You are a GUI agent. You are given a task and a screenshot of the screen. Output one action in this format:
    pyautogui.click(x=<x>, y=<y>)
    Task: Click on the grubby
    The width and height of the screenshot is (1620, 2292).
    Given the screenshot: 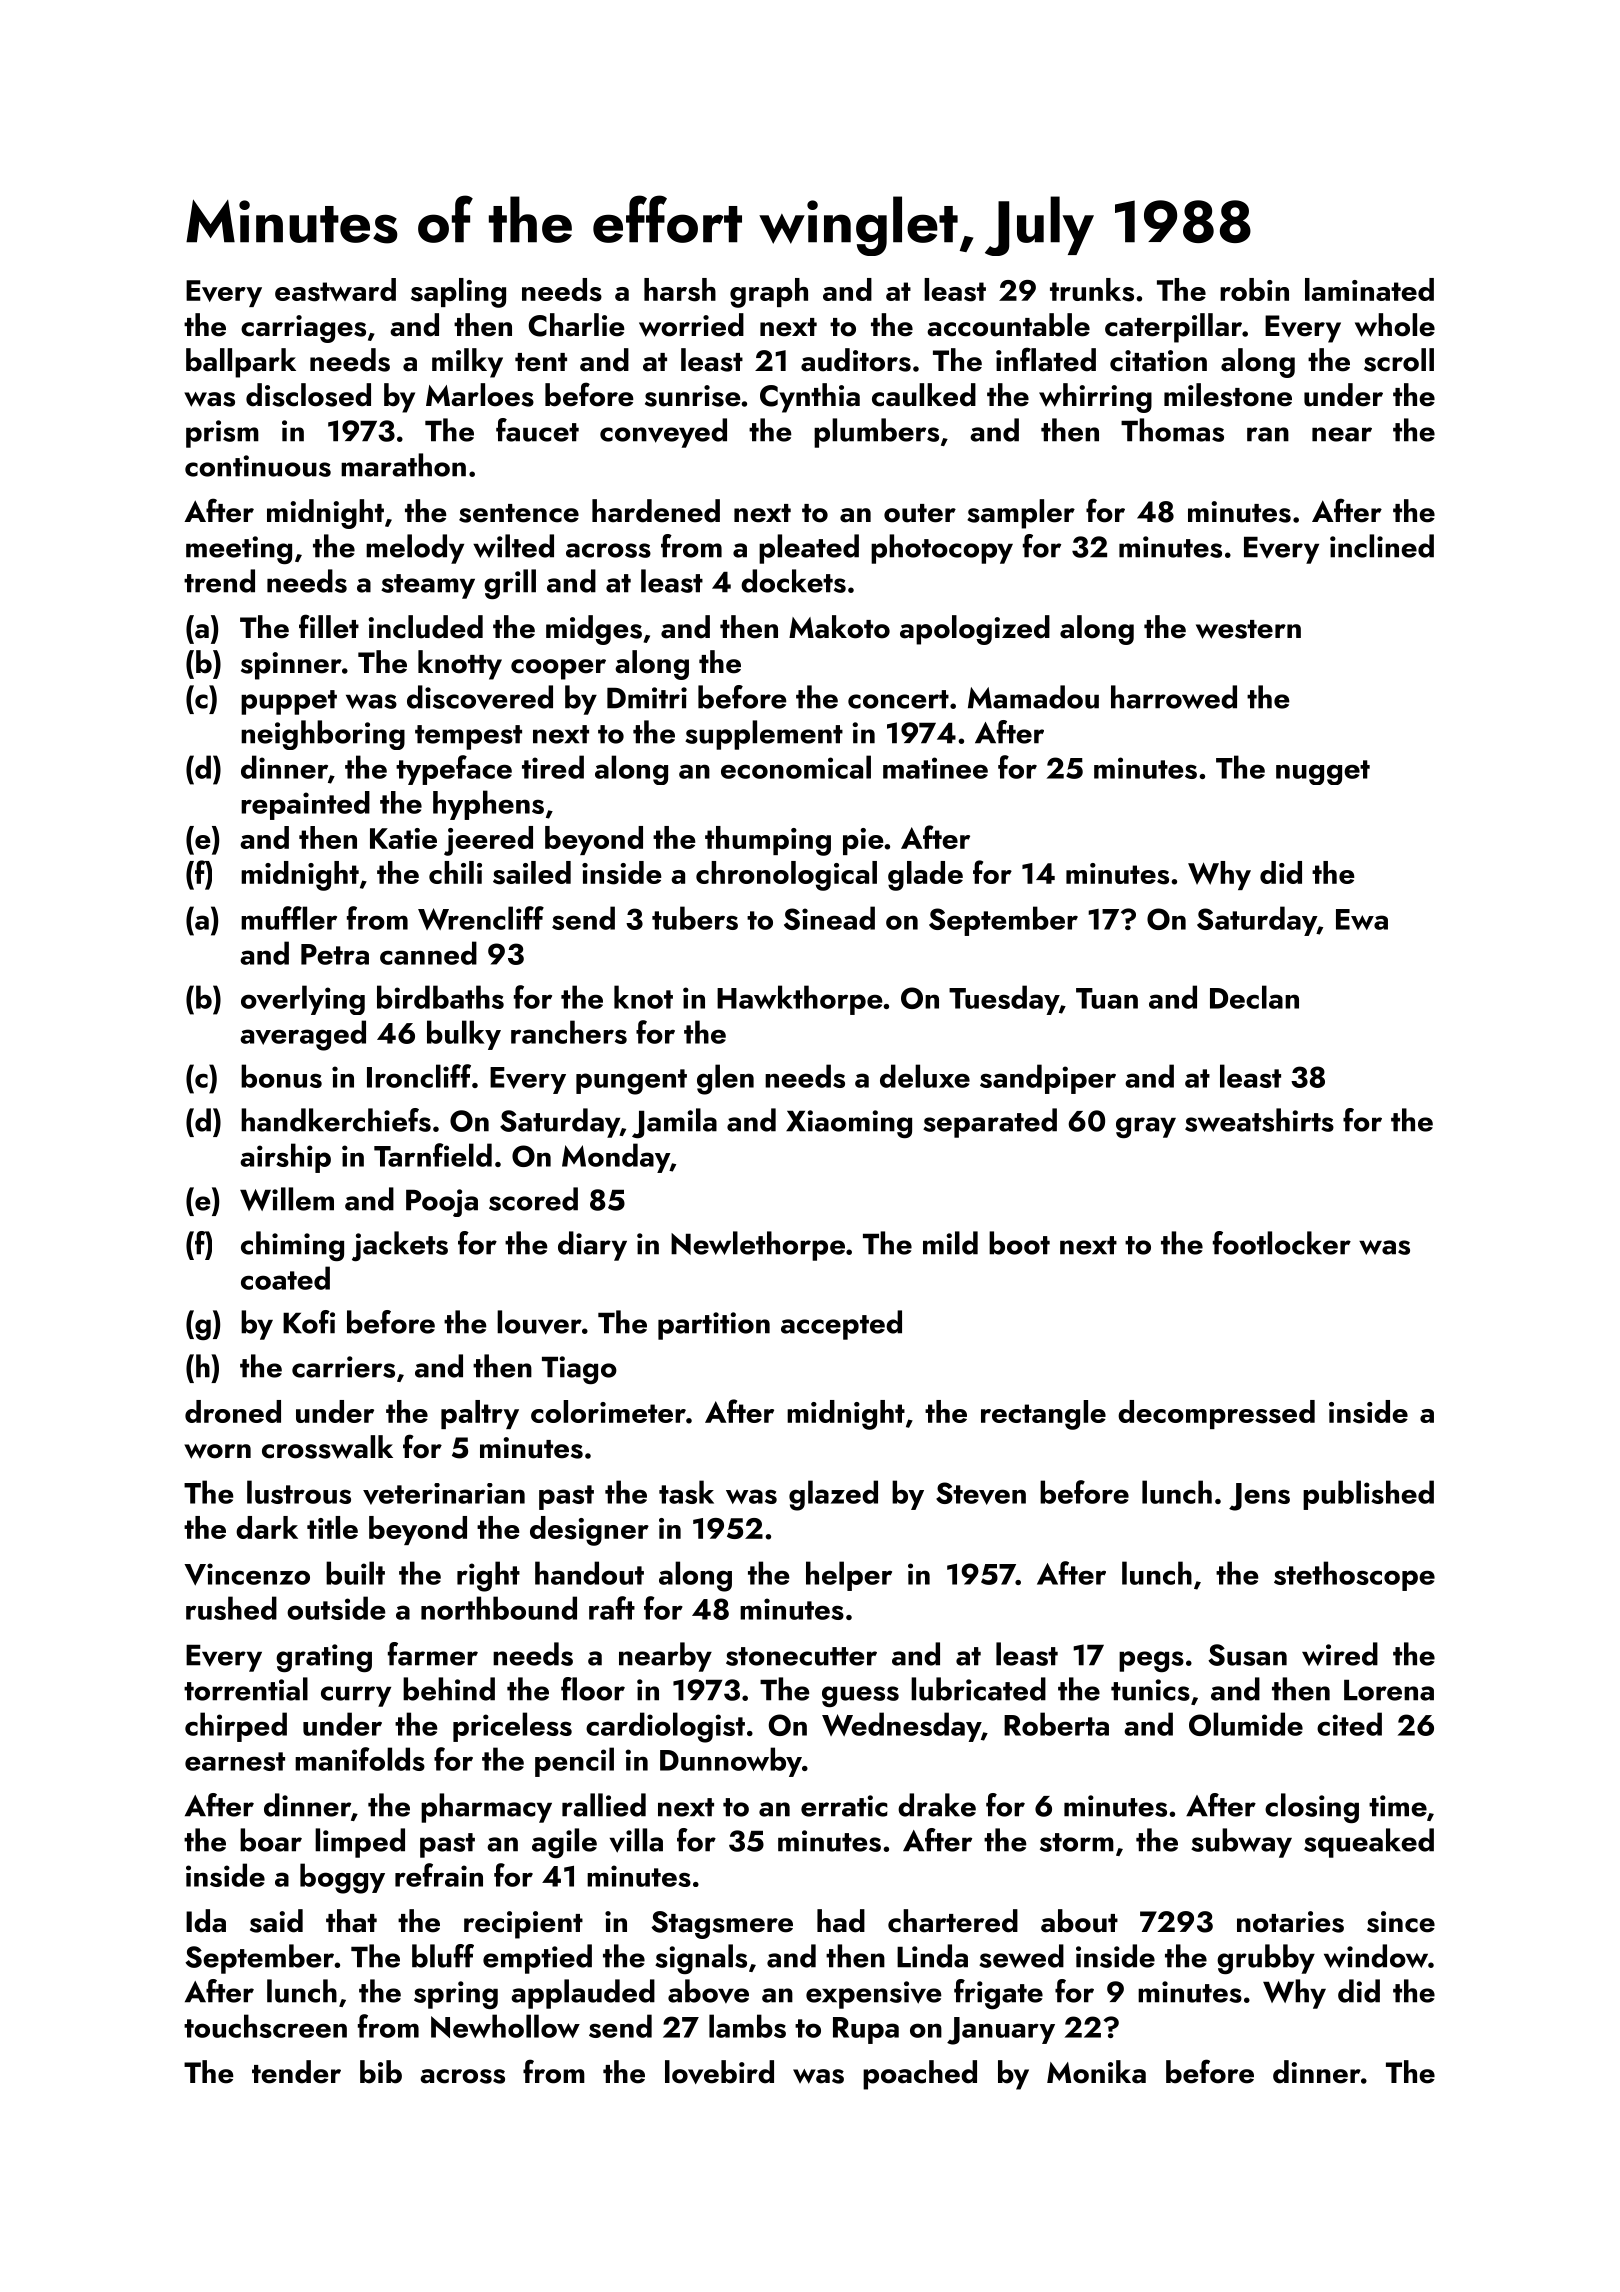 What is the action you would take?
    pyautogui.click(x=1266, y=1959)
